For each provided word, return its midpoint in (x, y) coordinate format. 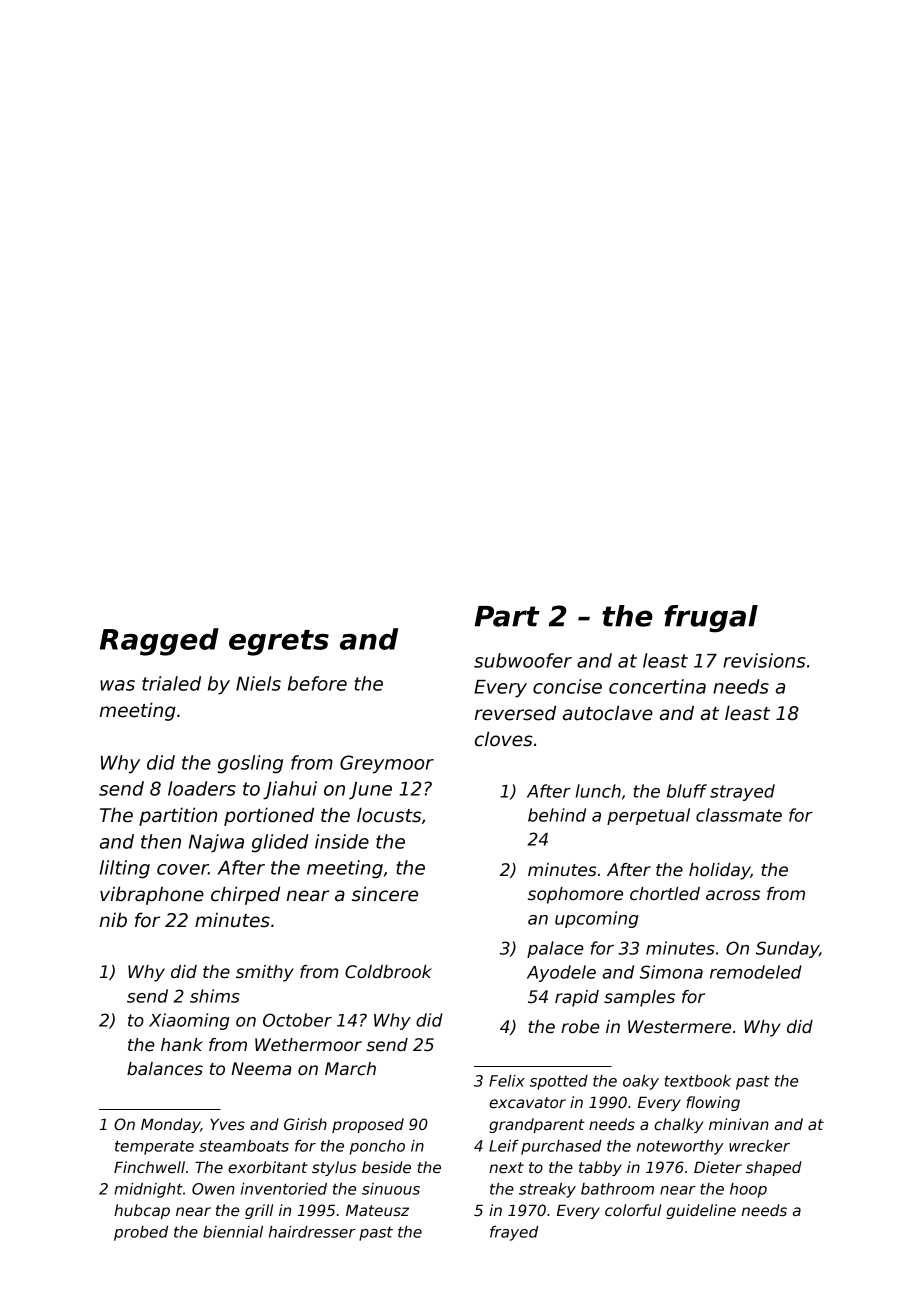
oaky (641, 1082)
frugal (711, 619)
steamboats (244, 1146)
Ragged (159, 642)
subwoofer (523, 660)
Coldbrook (388, 972)
